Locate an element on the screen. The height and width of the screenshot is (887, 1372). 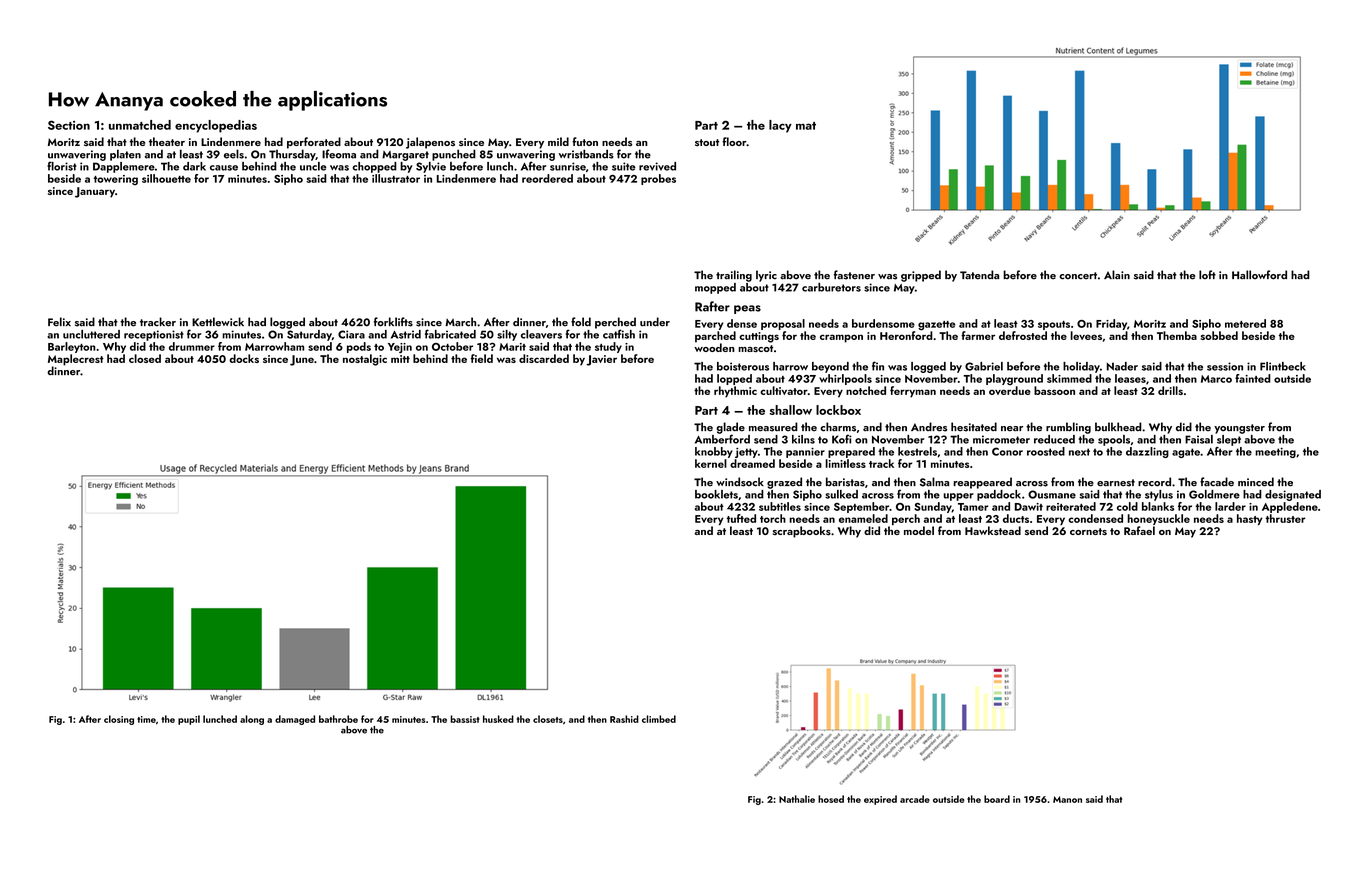
closets is located at coordinates (548, 719).
